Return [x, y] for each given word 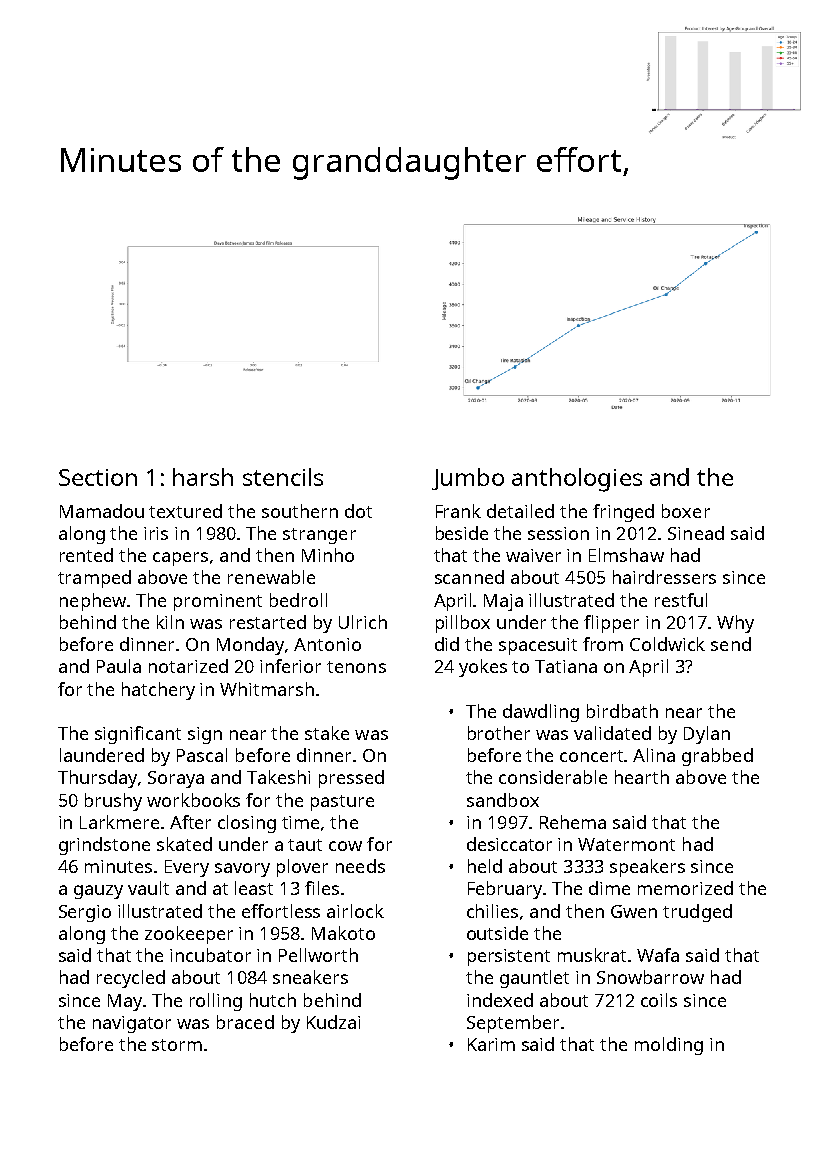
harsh [203, 477]
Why [735, 624]
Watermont [626, 844]
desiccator [509, 844]
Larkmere [119, 822]
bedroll [298, 600]
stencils [283, 477]
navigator [132, 1024]
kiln [170, 622]
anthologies [577, 480]
